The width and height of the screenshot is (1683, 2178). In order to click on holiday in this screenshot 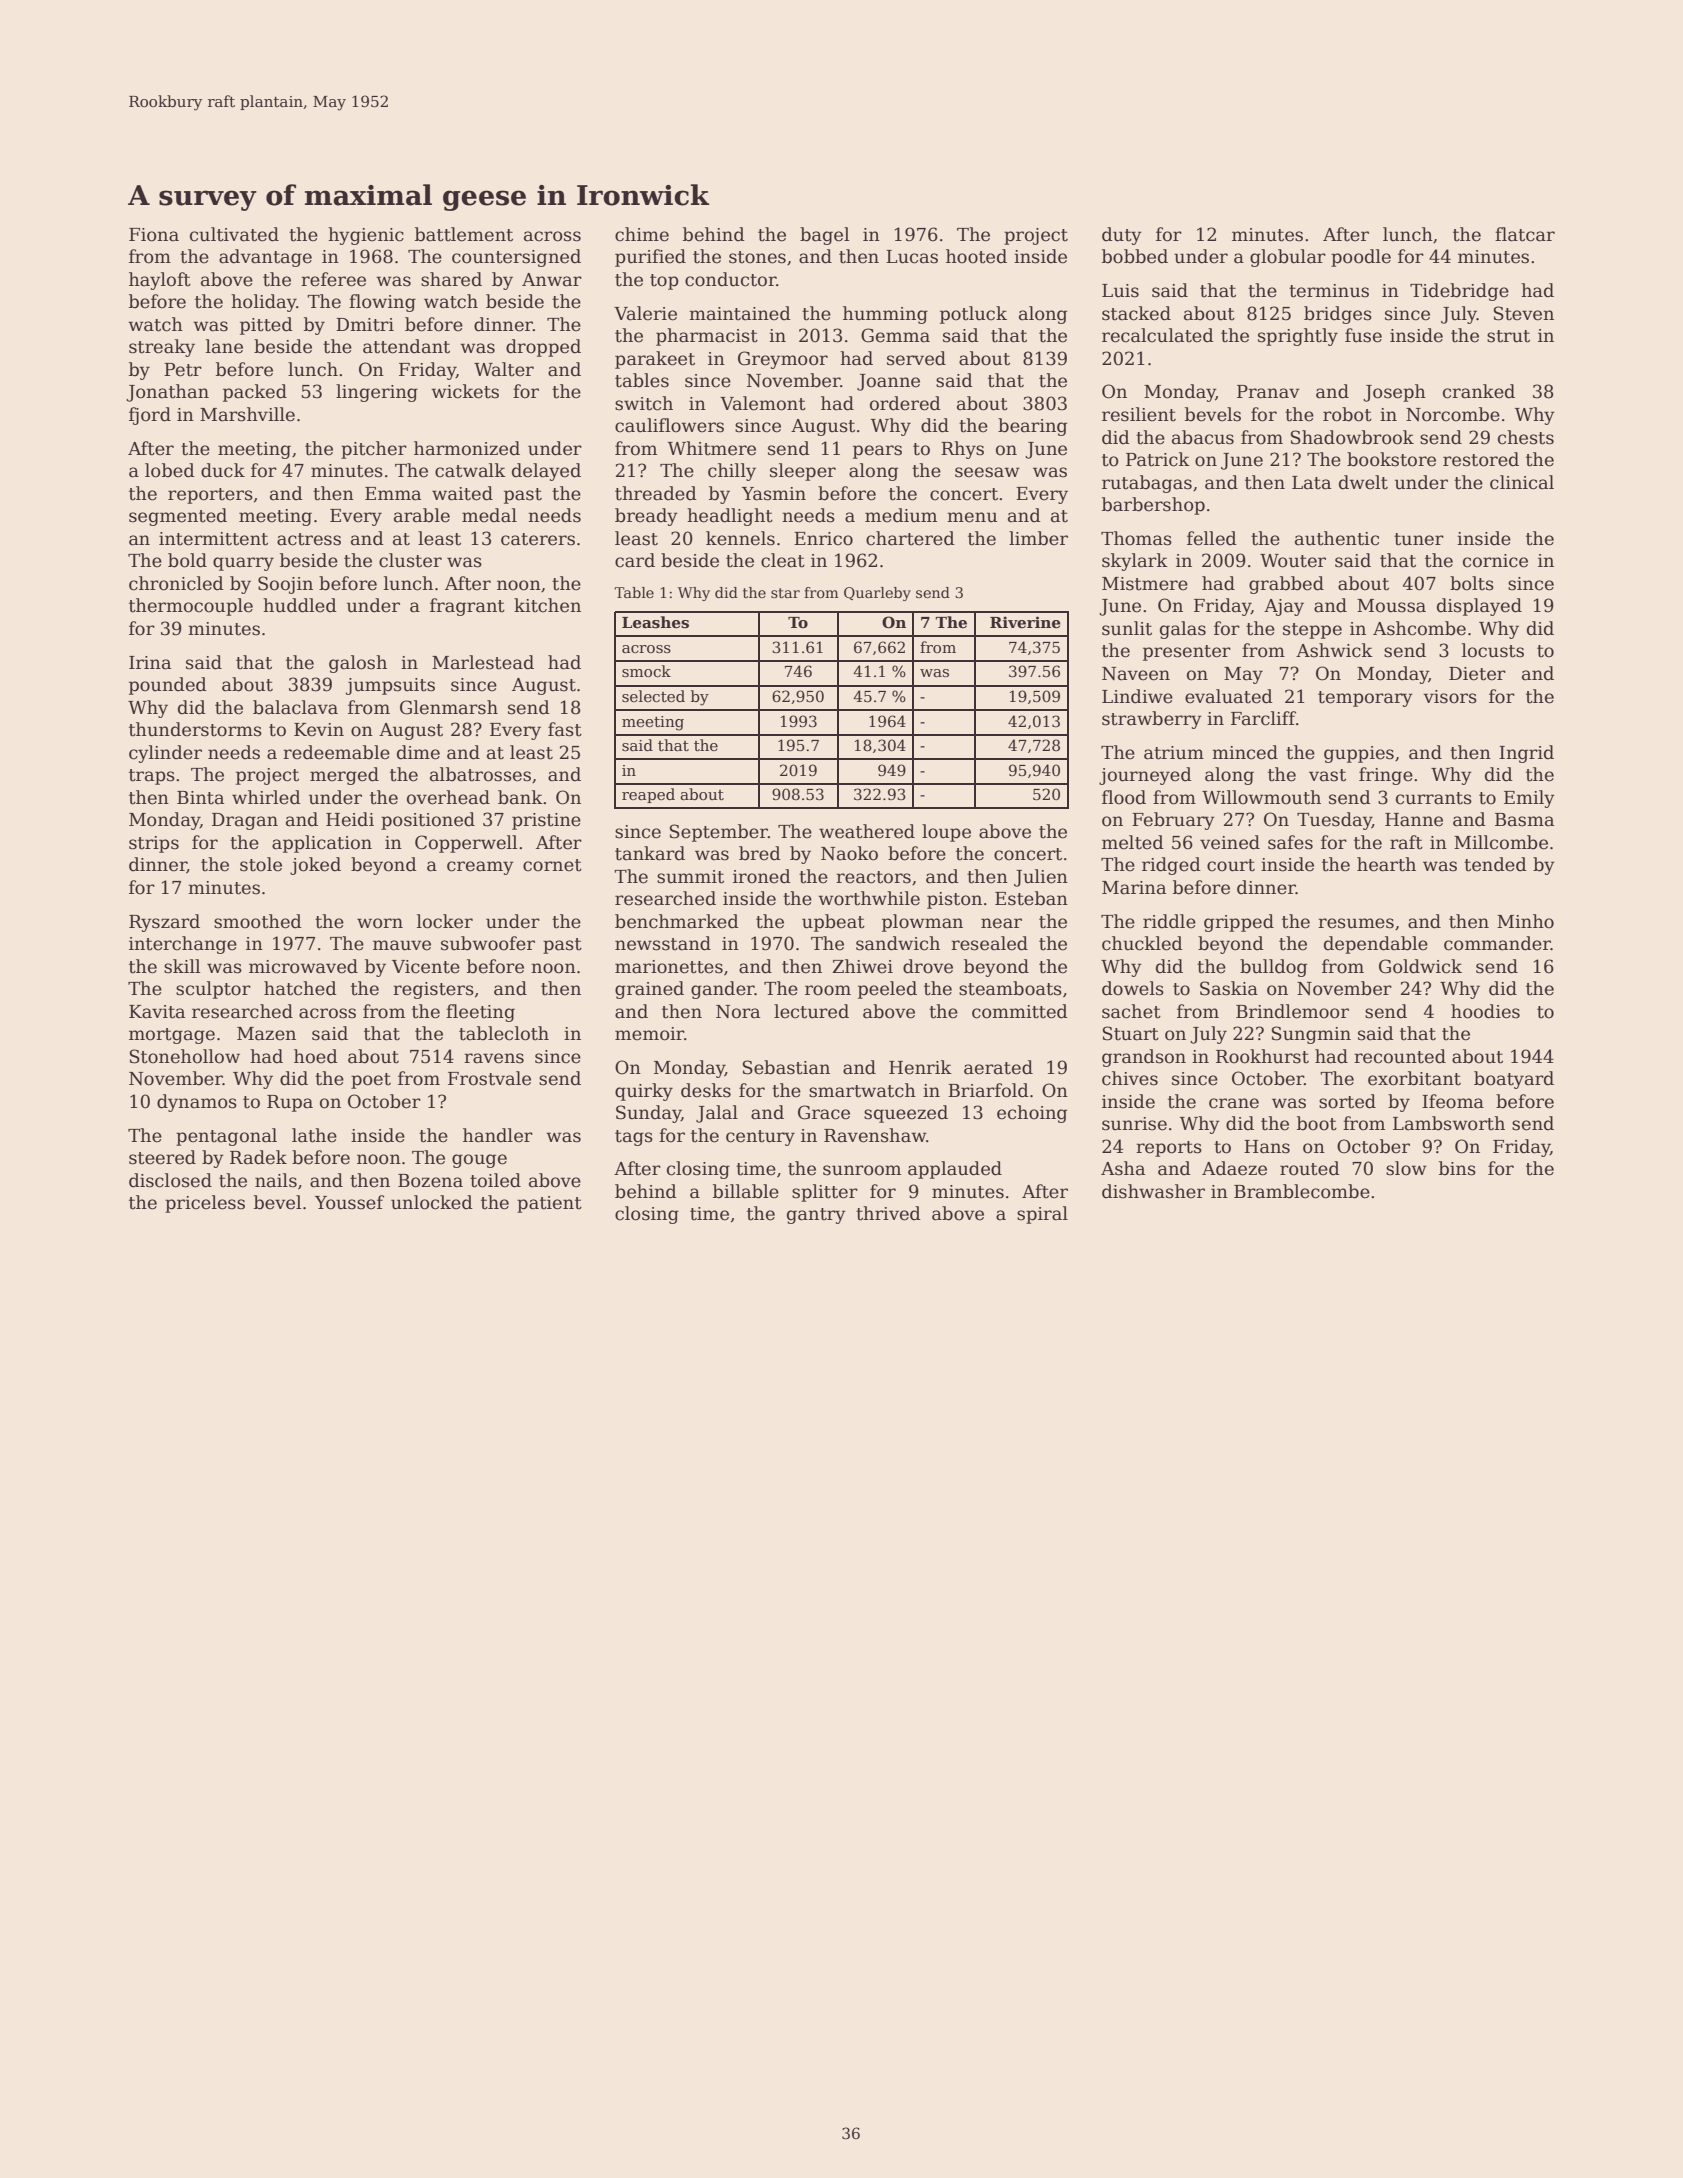, I will do `click(264, 303)`.
